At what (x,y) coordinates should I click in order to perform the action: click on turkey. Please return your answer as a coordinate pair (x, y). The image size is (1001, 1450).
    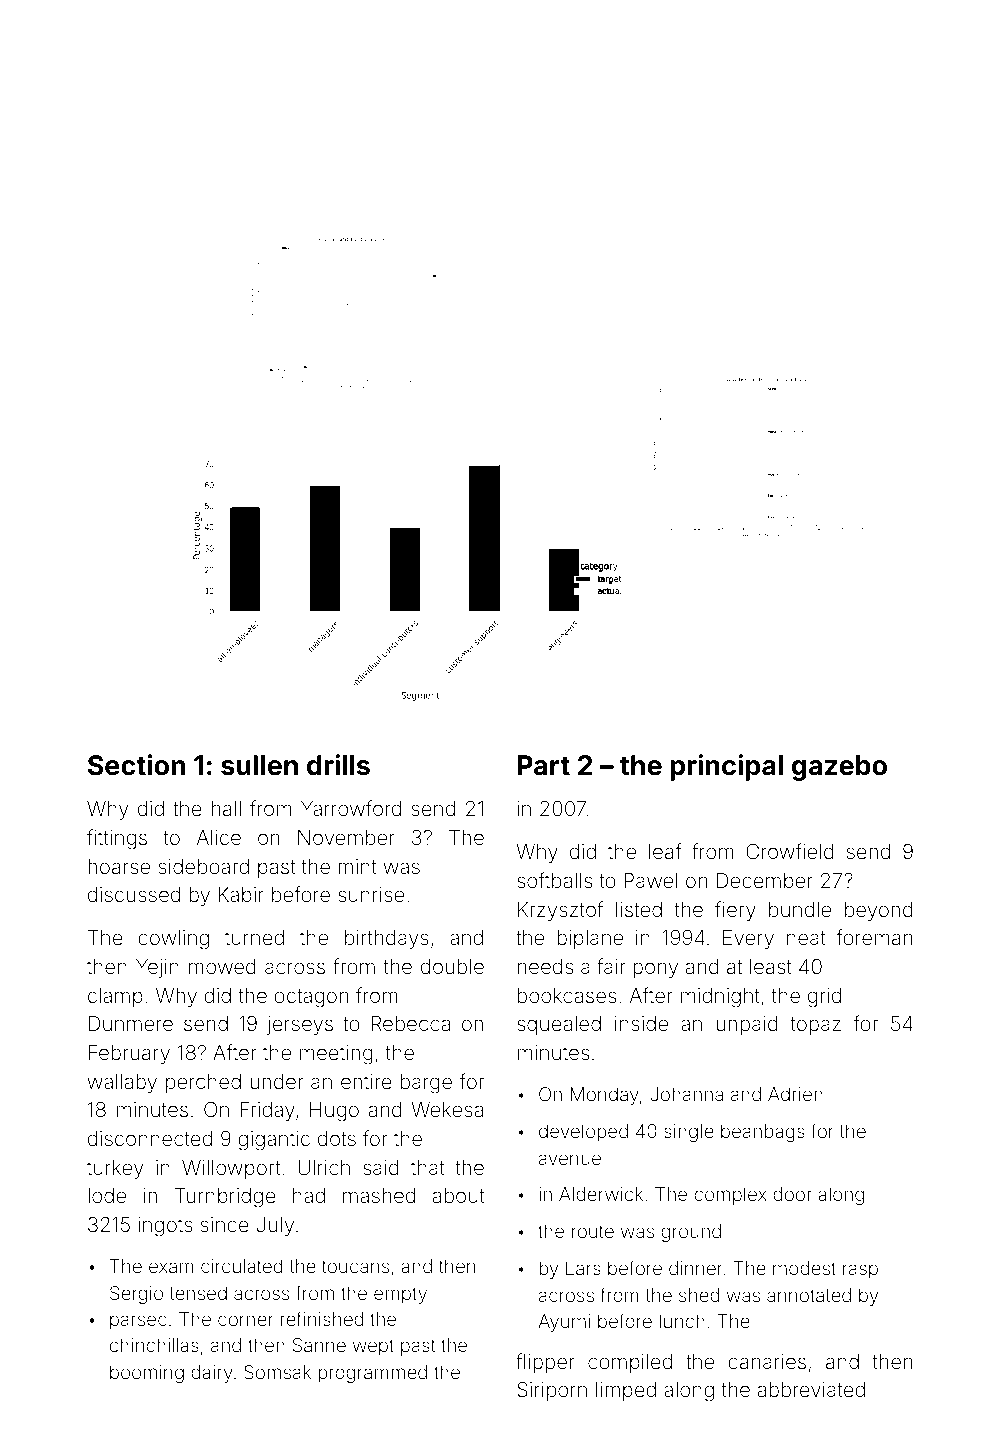
    Looking at the image, I should click on (115, 1170).
